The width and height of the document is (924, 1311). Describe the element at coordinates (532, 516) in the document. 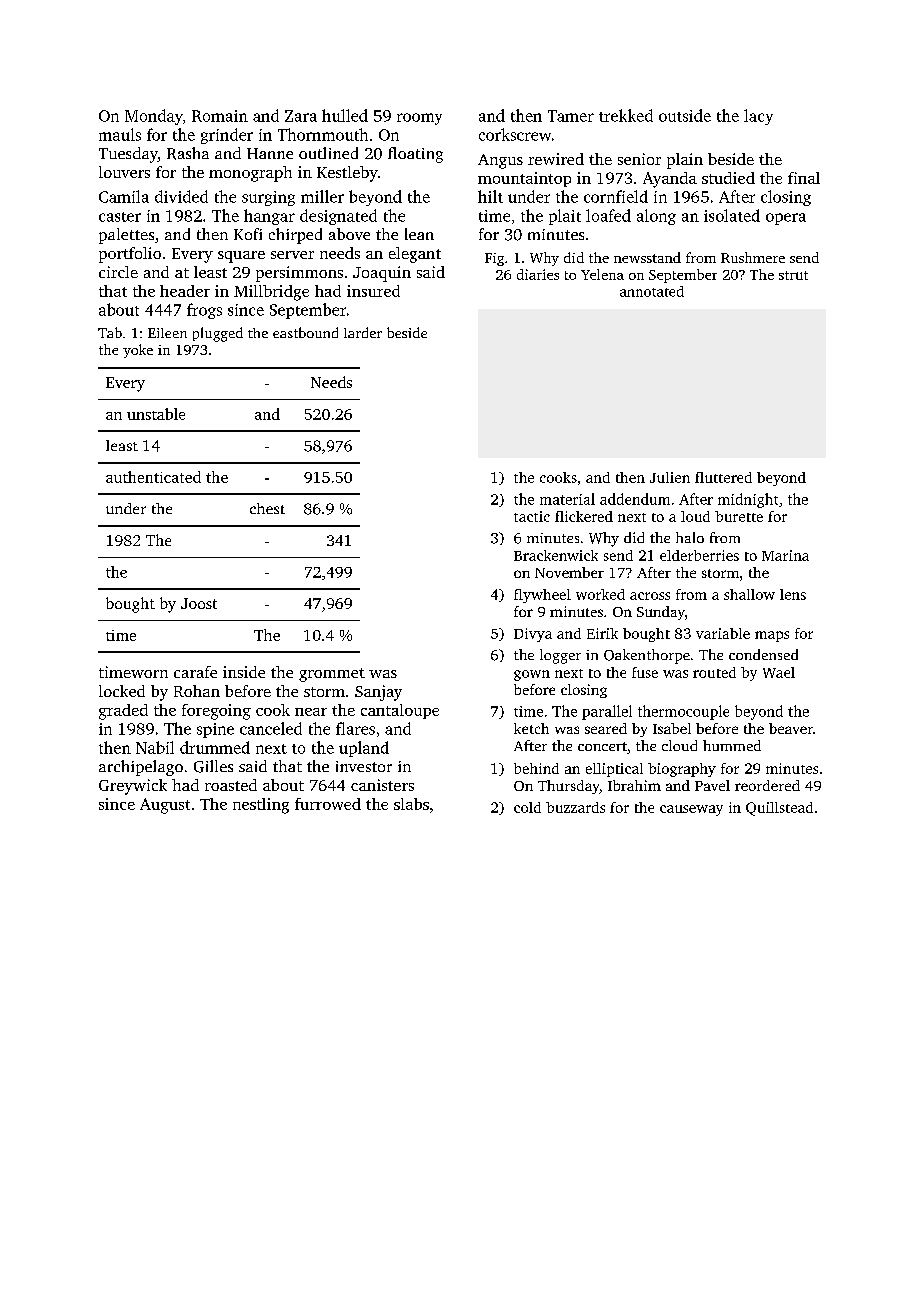

I see `tactic` at that location.
